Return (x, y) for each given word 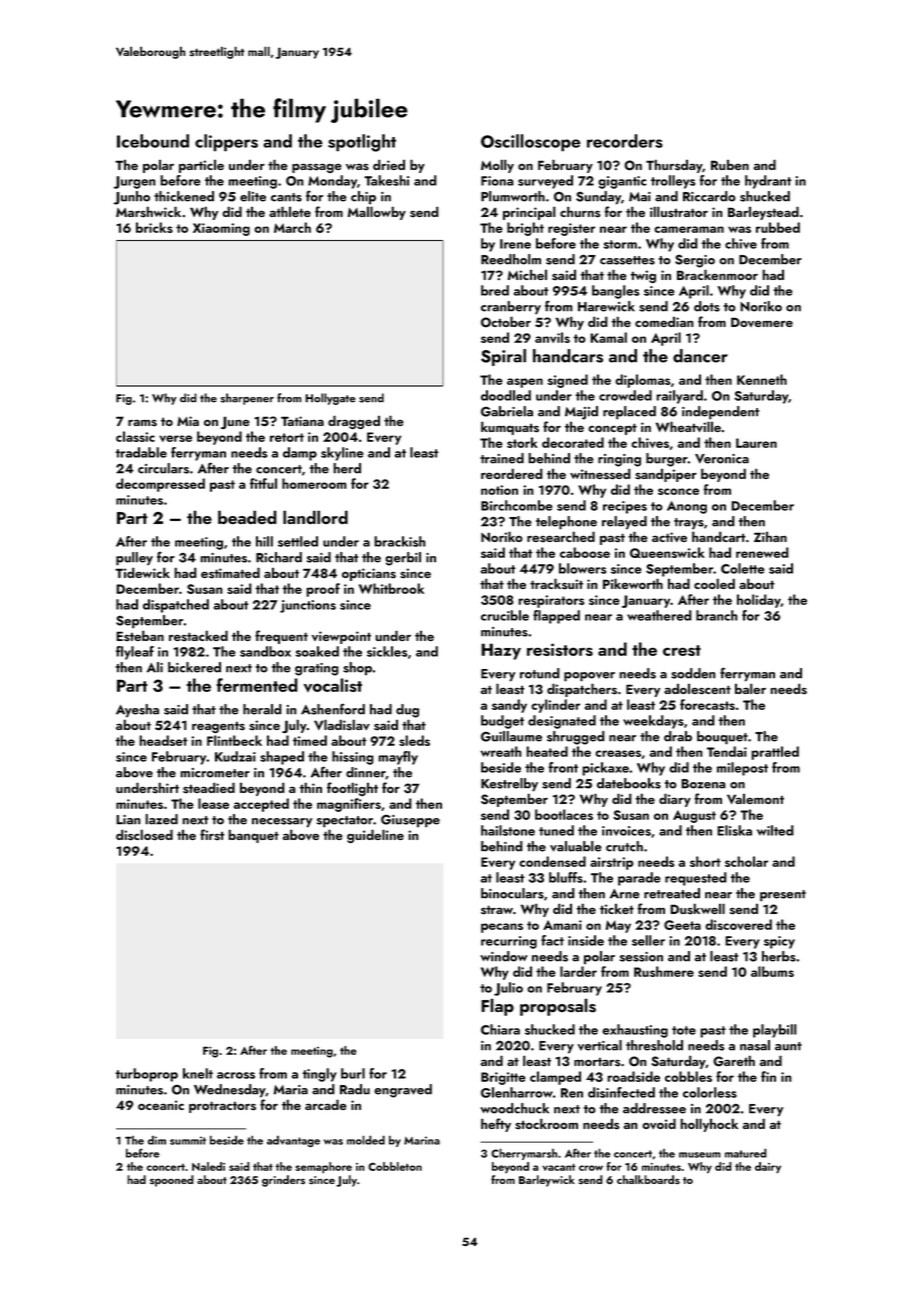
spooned (172, 1181)
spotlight (362, 143)
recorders (625, 141)
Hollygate (330, 399)
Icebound (153, 141)
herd (347, 468)
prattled (775, 753)
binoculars (512, 893)
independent (720, 413)
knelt (198, 1073)
